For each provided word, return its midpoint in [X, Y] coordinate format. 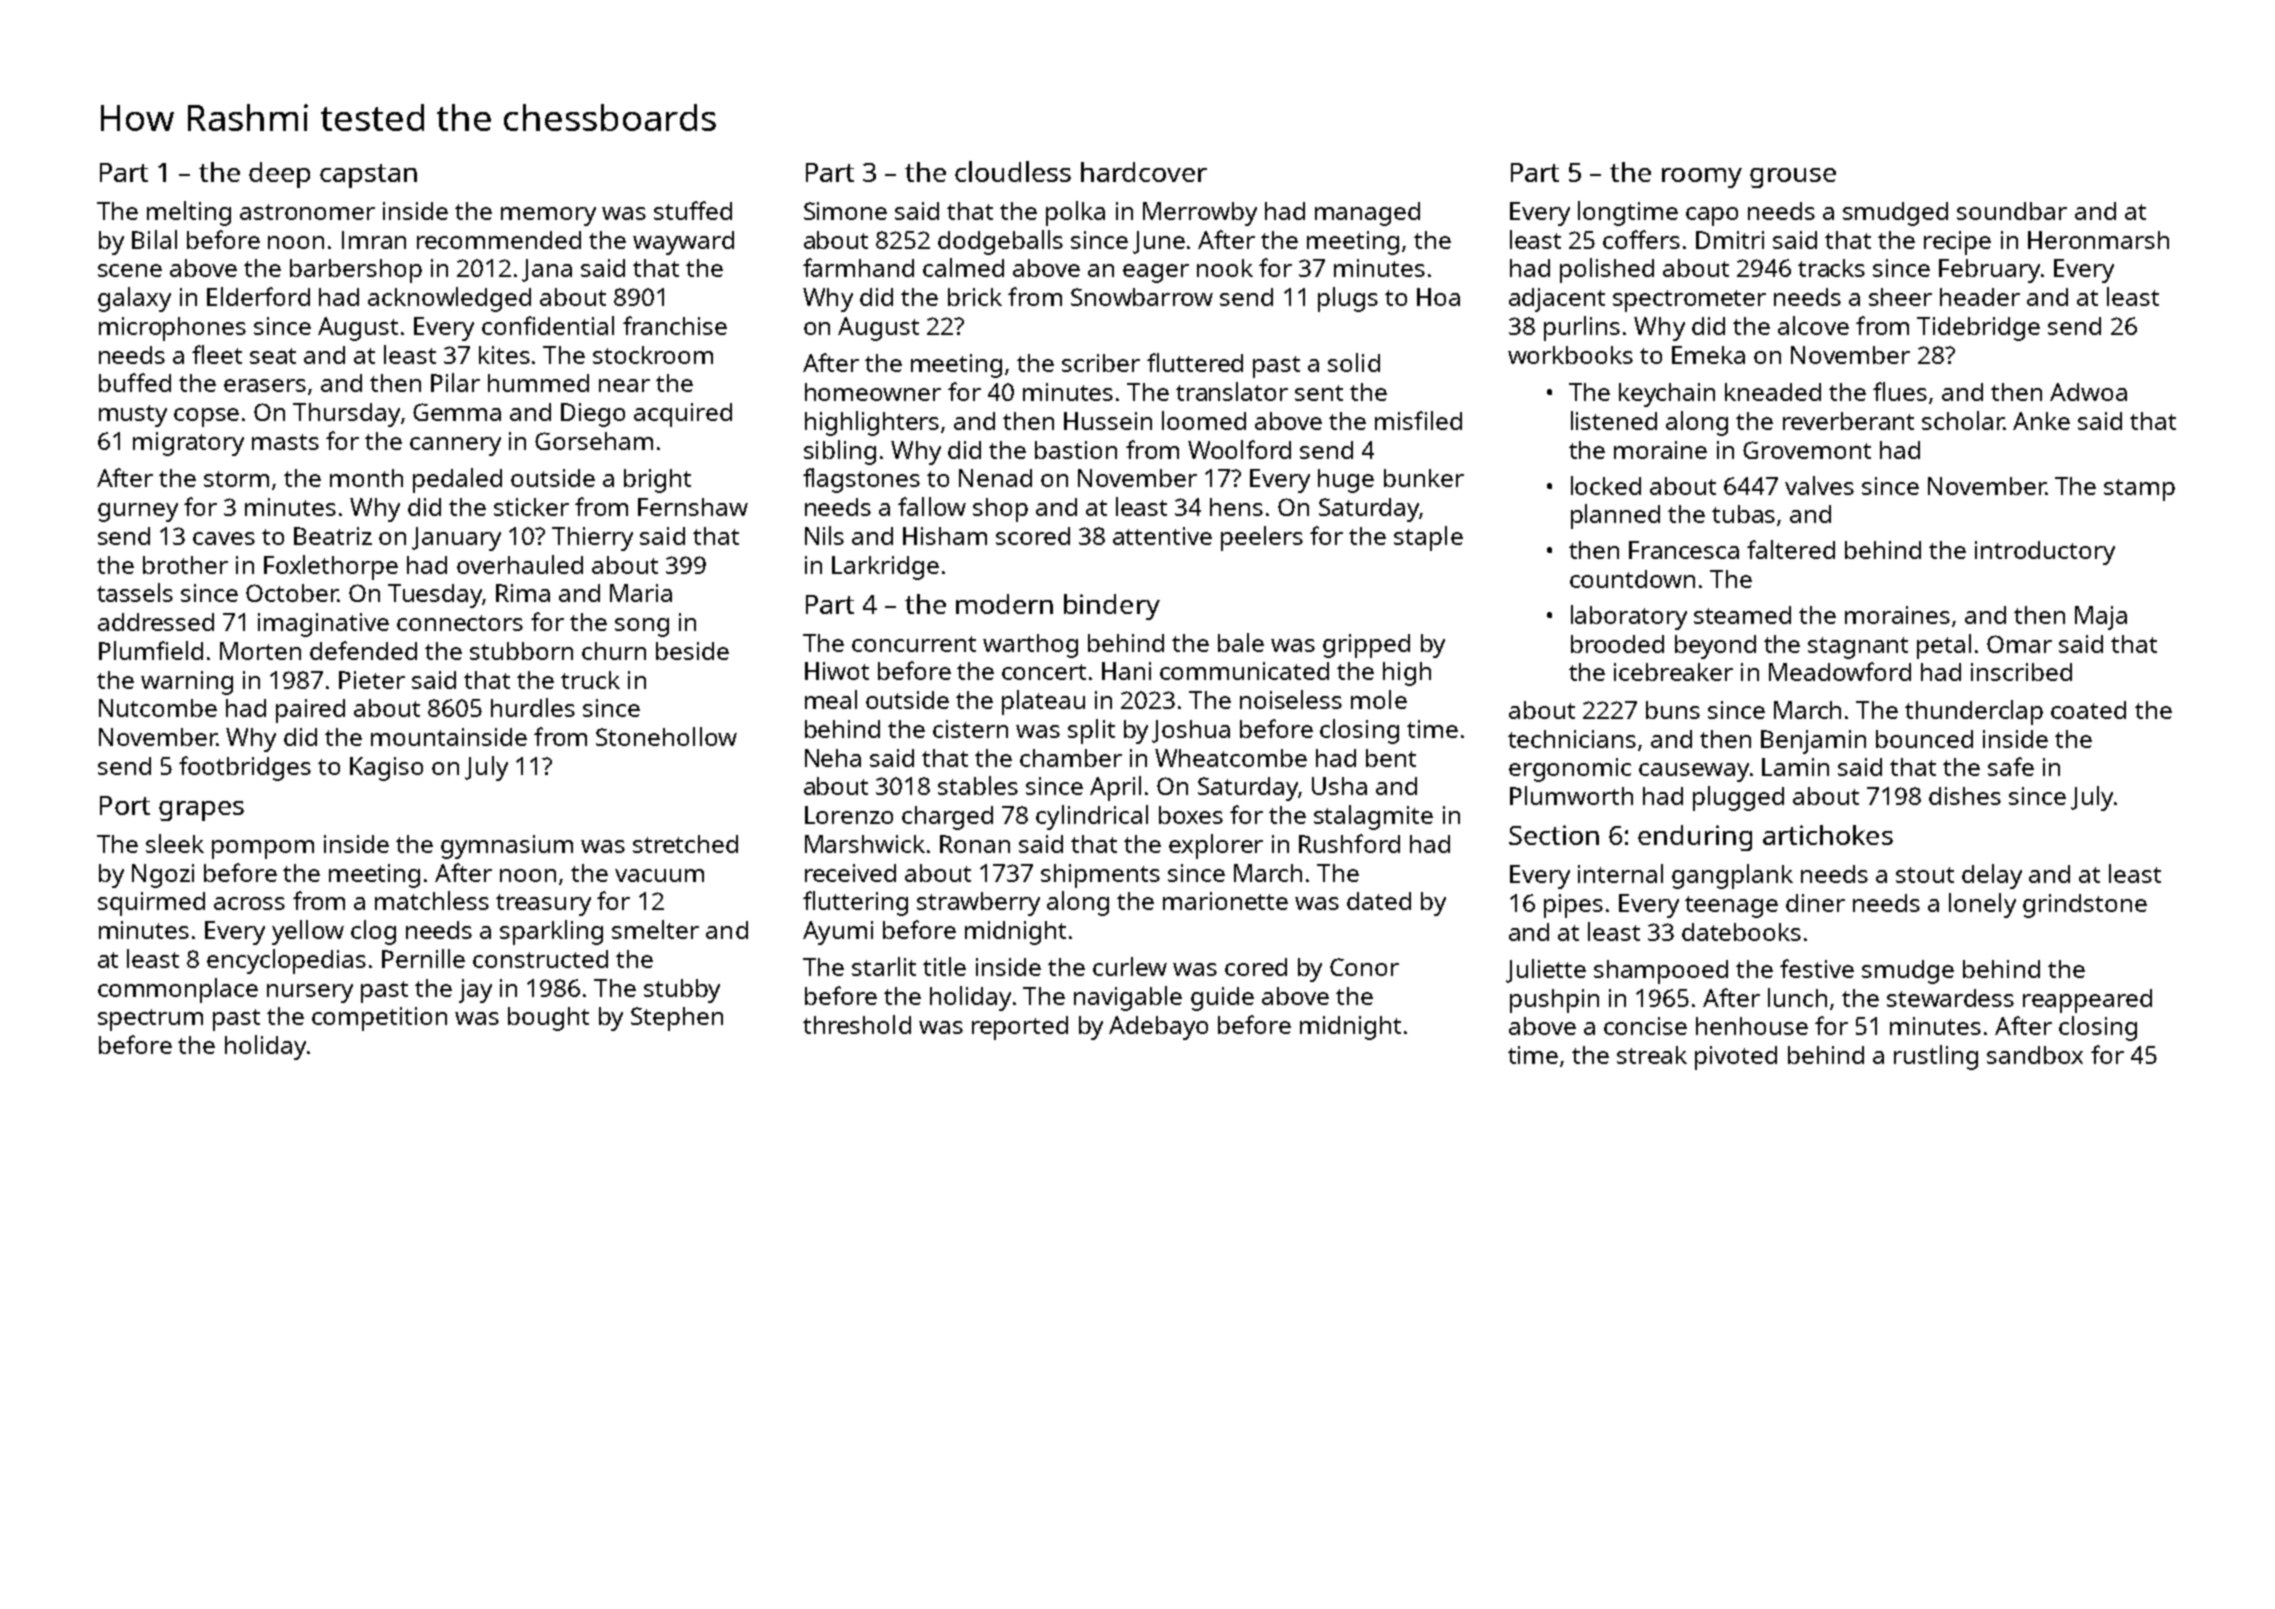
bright [657, 481]
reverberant [1848, 421]
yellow [308, 932]
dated [1379, 901]
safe [2011, 766]
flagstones [861, 480]
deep [279, 175]
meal [831, 699]
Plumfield [151, 650]
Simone [845, 211]
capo [1712, 216]
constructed [540, 959]
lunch [1797, 997]
